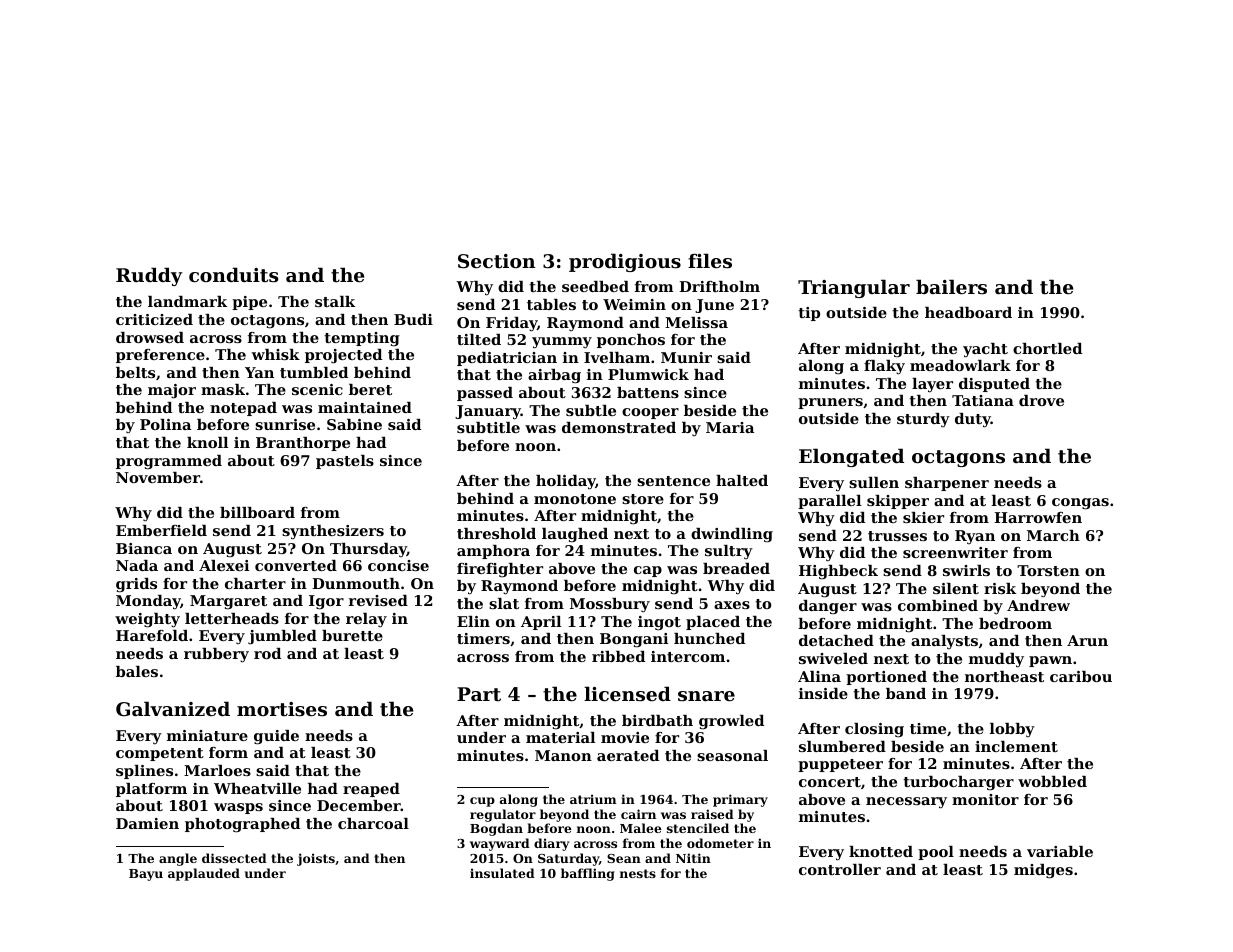 The image size is (1233, 952). What do you see at coordinates (500, 570) in the document?
I see `firefighter` at bounding box center [500, 570].
